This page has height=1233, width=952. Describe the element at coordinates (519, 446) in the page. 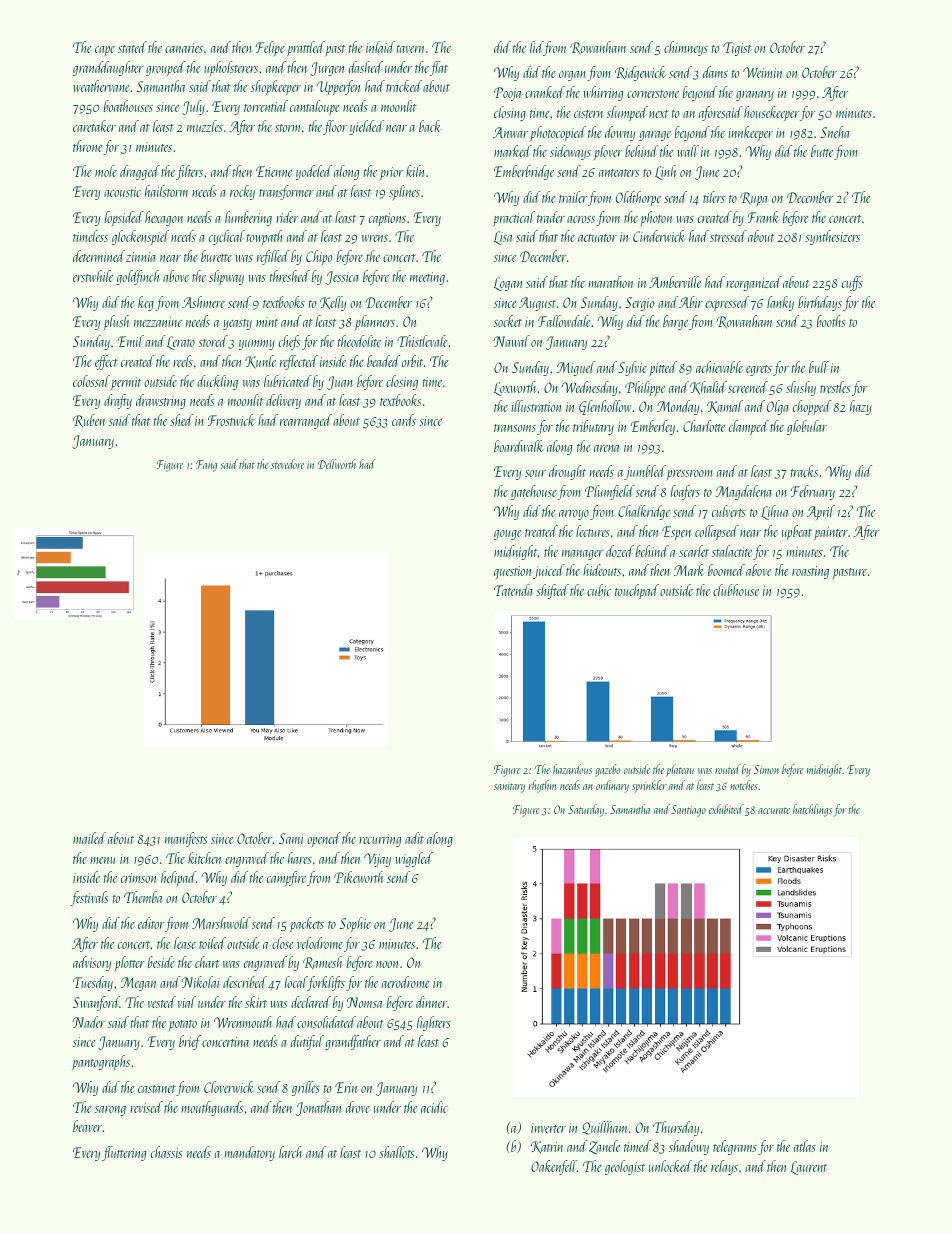

I see `boardwalk` at that location.
